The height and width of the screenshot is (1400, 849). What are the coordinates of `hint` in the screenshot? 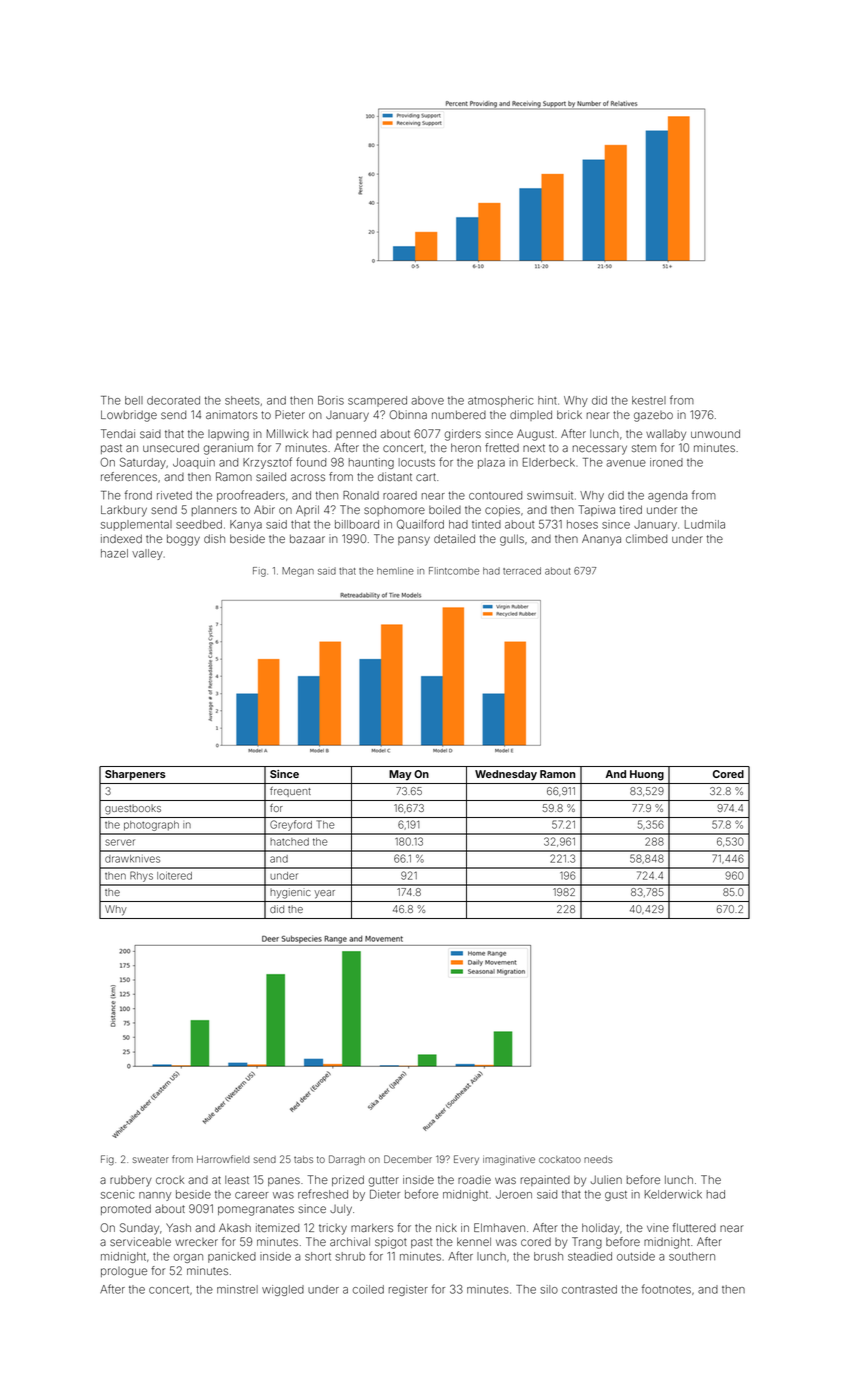 It's located at (547, 400).
